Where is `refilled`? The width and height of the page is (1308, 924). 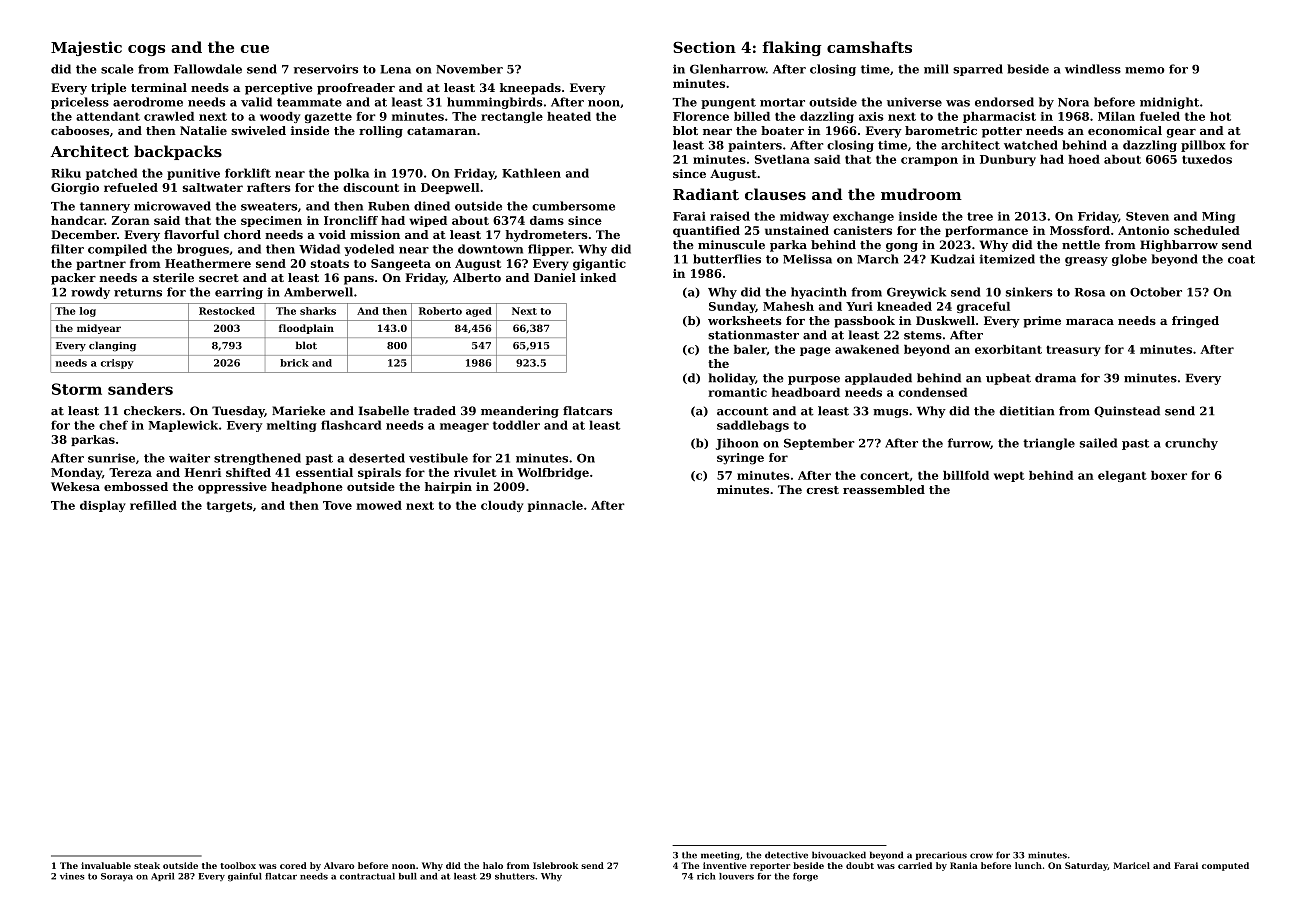
refilled is located at coordinates (153, 505).
